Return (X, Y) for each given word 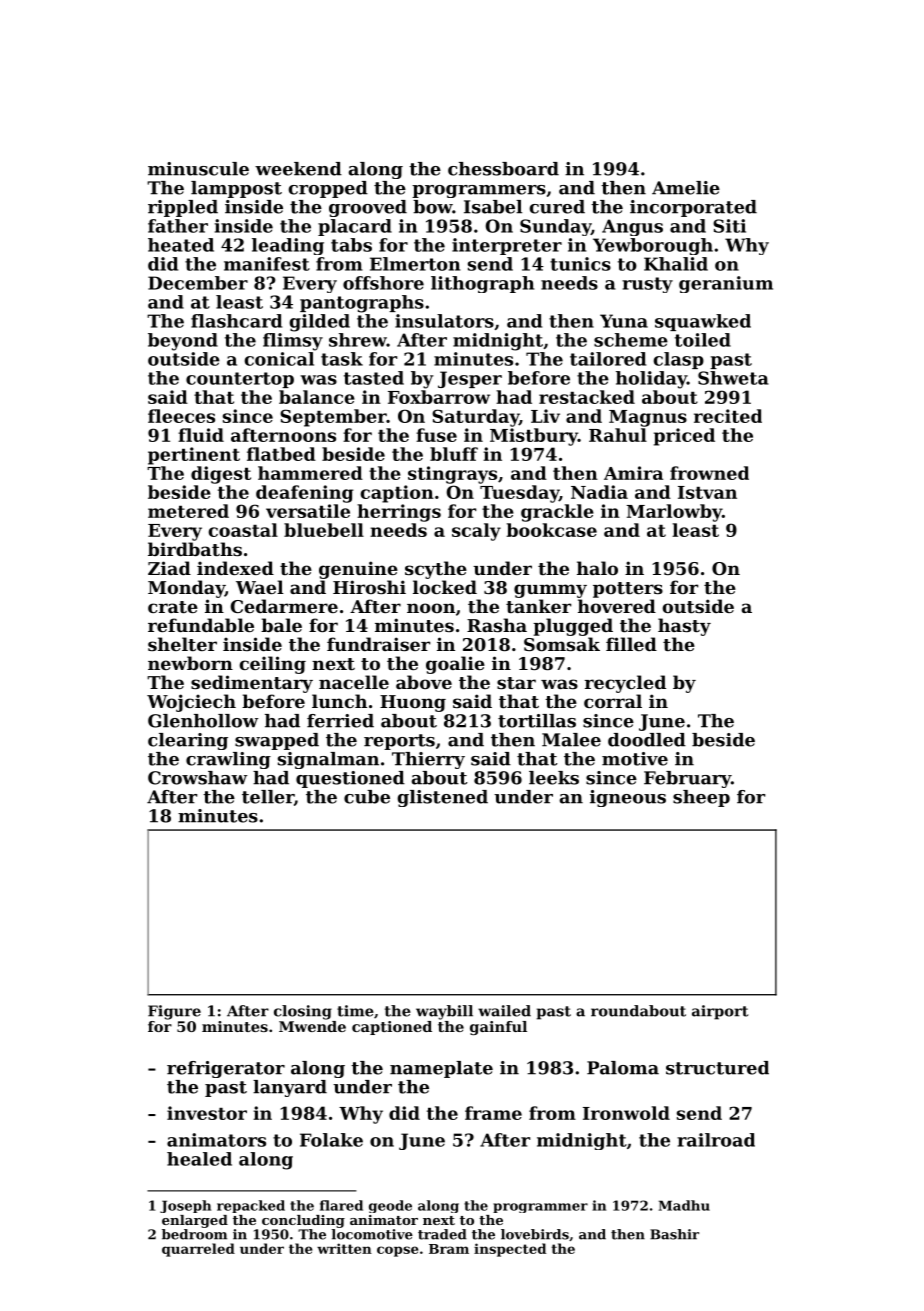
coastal (243, 530)
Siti (729, 226)
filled (631, 644)
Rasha (497, 625)
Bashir (674, 1234)
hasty (684, 627)
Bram (449, 1249)
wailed (504, 1011)
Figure (174, 1012)
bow (433, 207)
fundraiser (378, 644)
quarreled (198, 1250)
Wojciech (191, 703)
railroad (716, 1140)
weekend (298, 169)
